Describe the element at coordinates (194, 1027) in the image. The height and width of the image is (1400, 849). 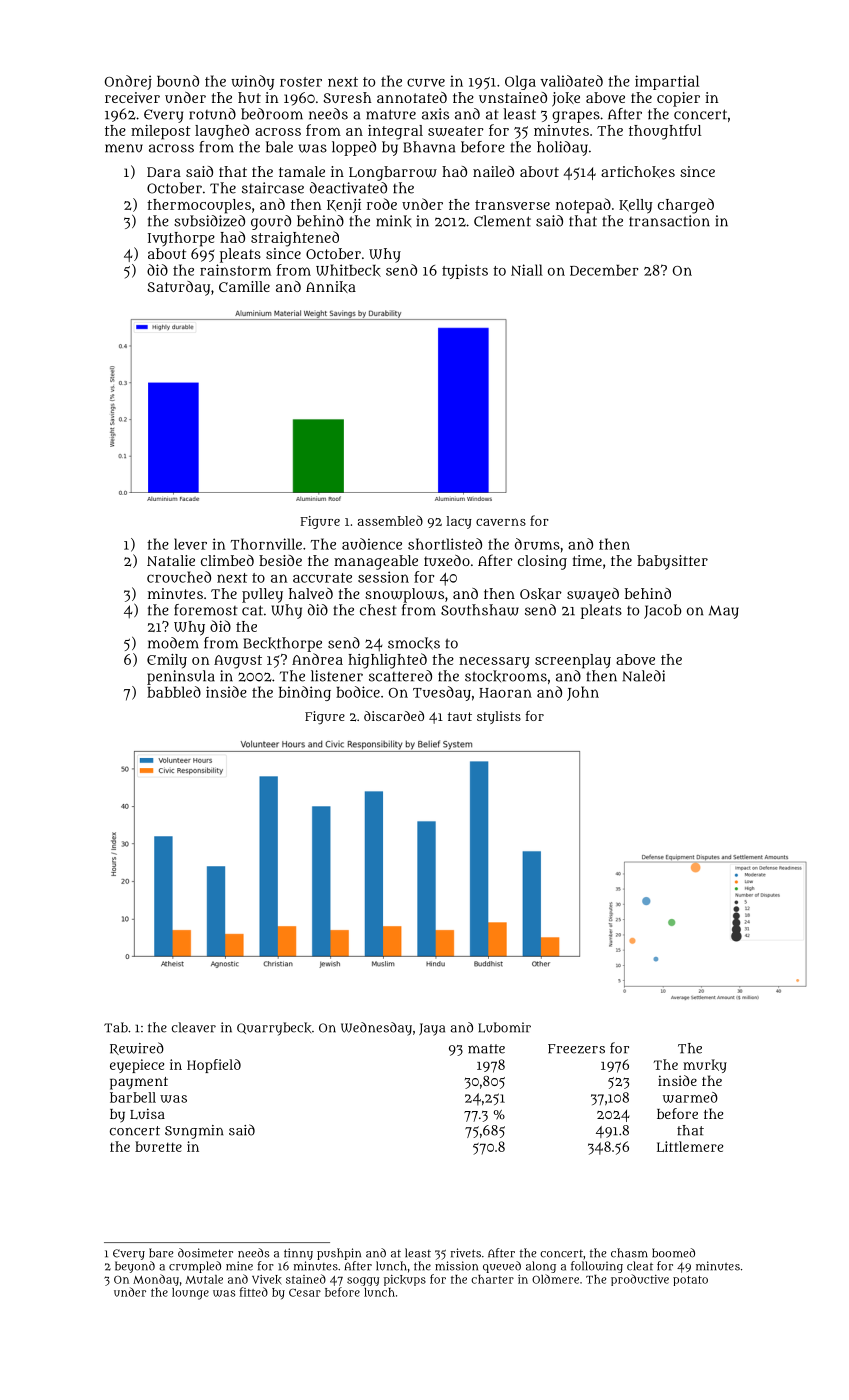
I see `cleaver` at that location.
